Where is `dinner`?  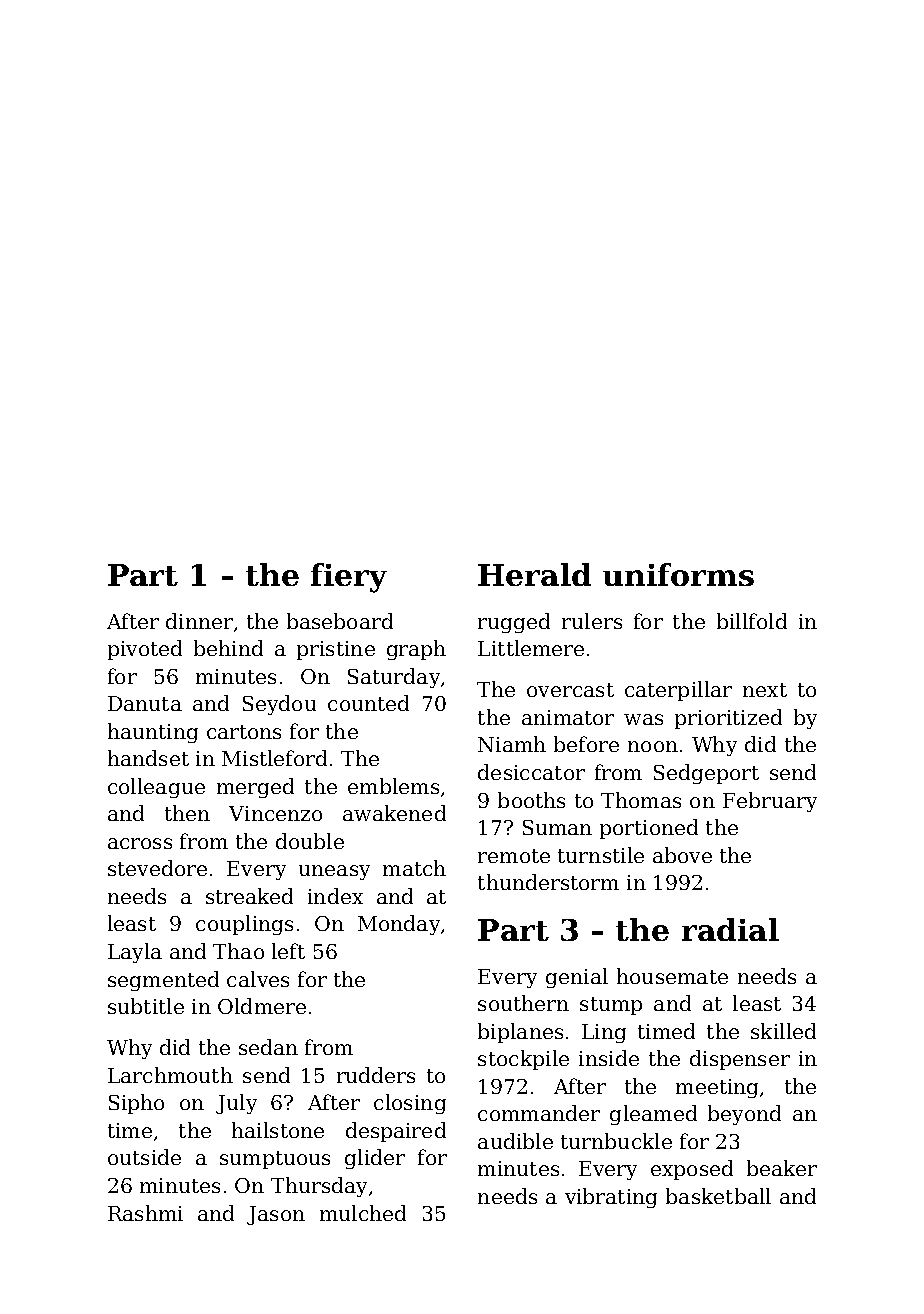
dinner is located at coordinates (199, 621).
